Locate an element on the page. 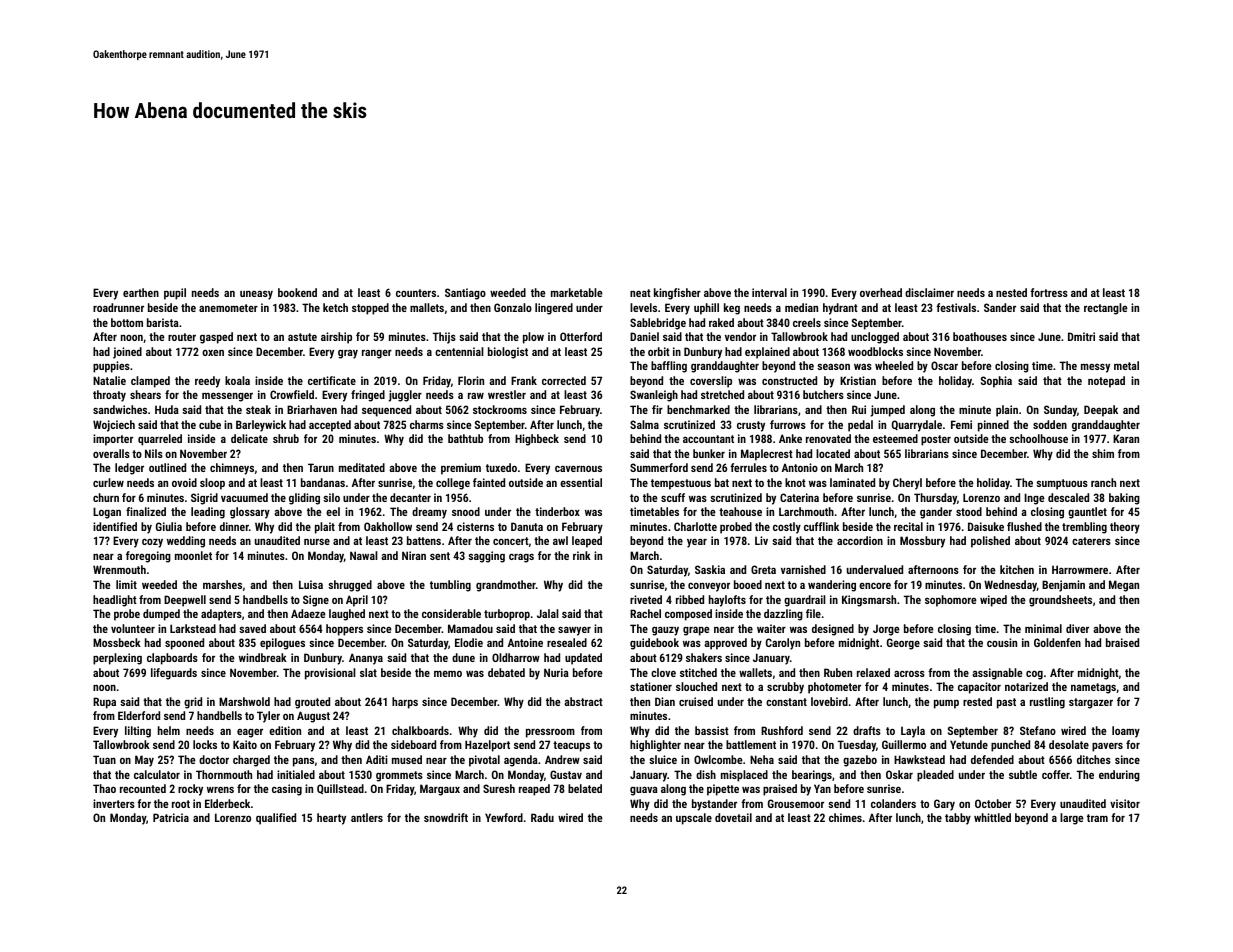 The image size is (1233, 952). Patricia is located at coordinates (171, 817).
